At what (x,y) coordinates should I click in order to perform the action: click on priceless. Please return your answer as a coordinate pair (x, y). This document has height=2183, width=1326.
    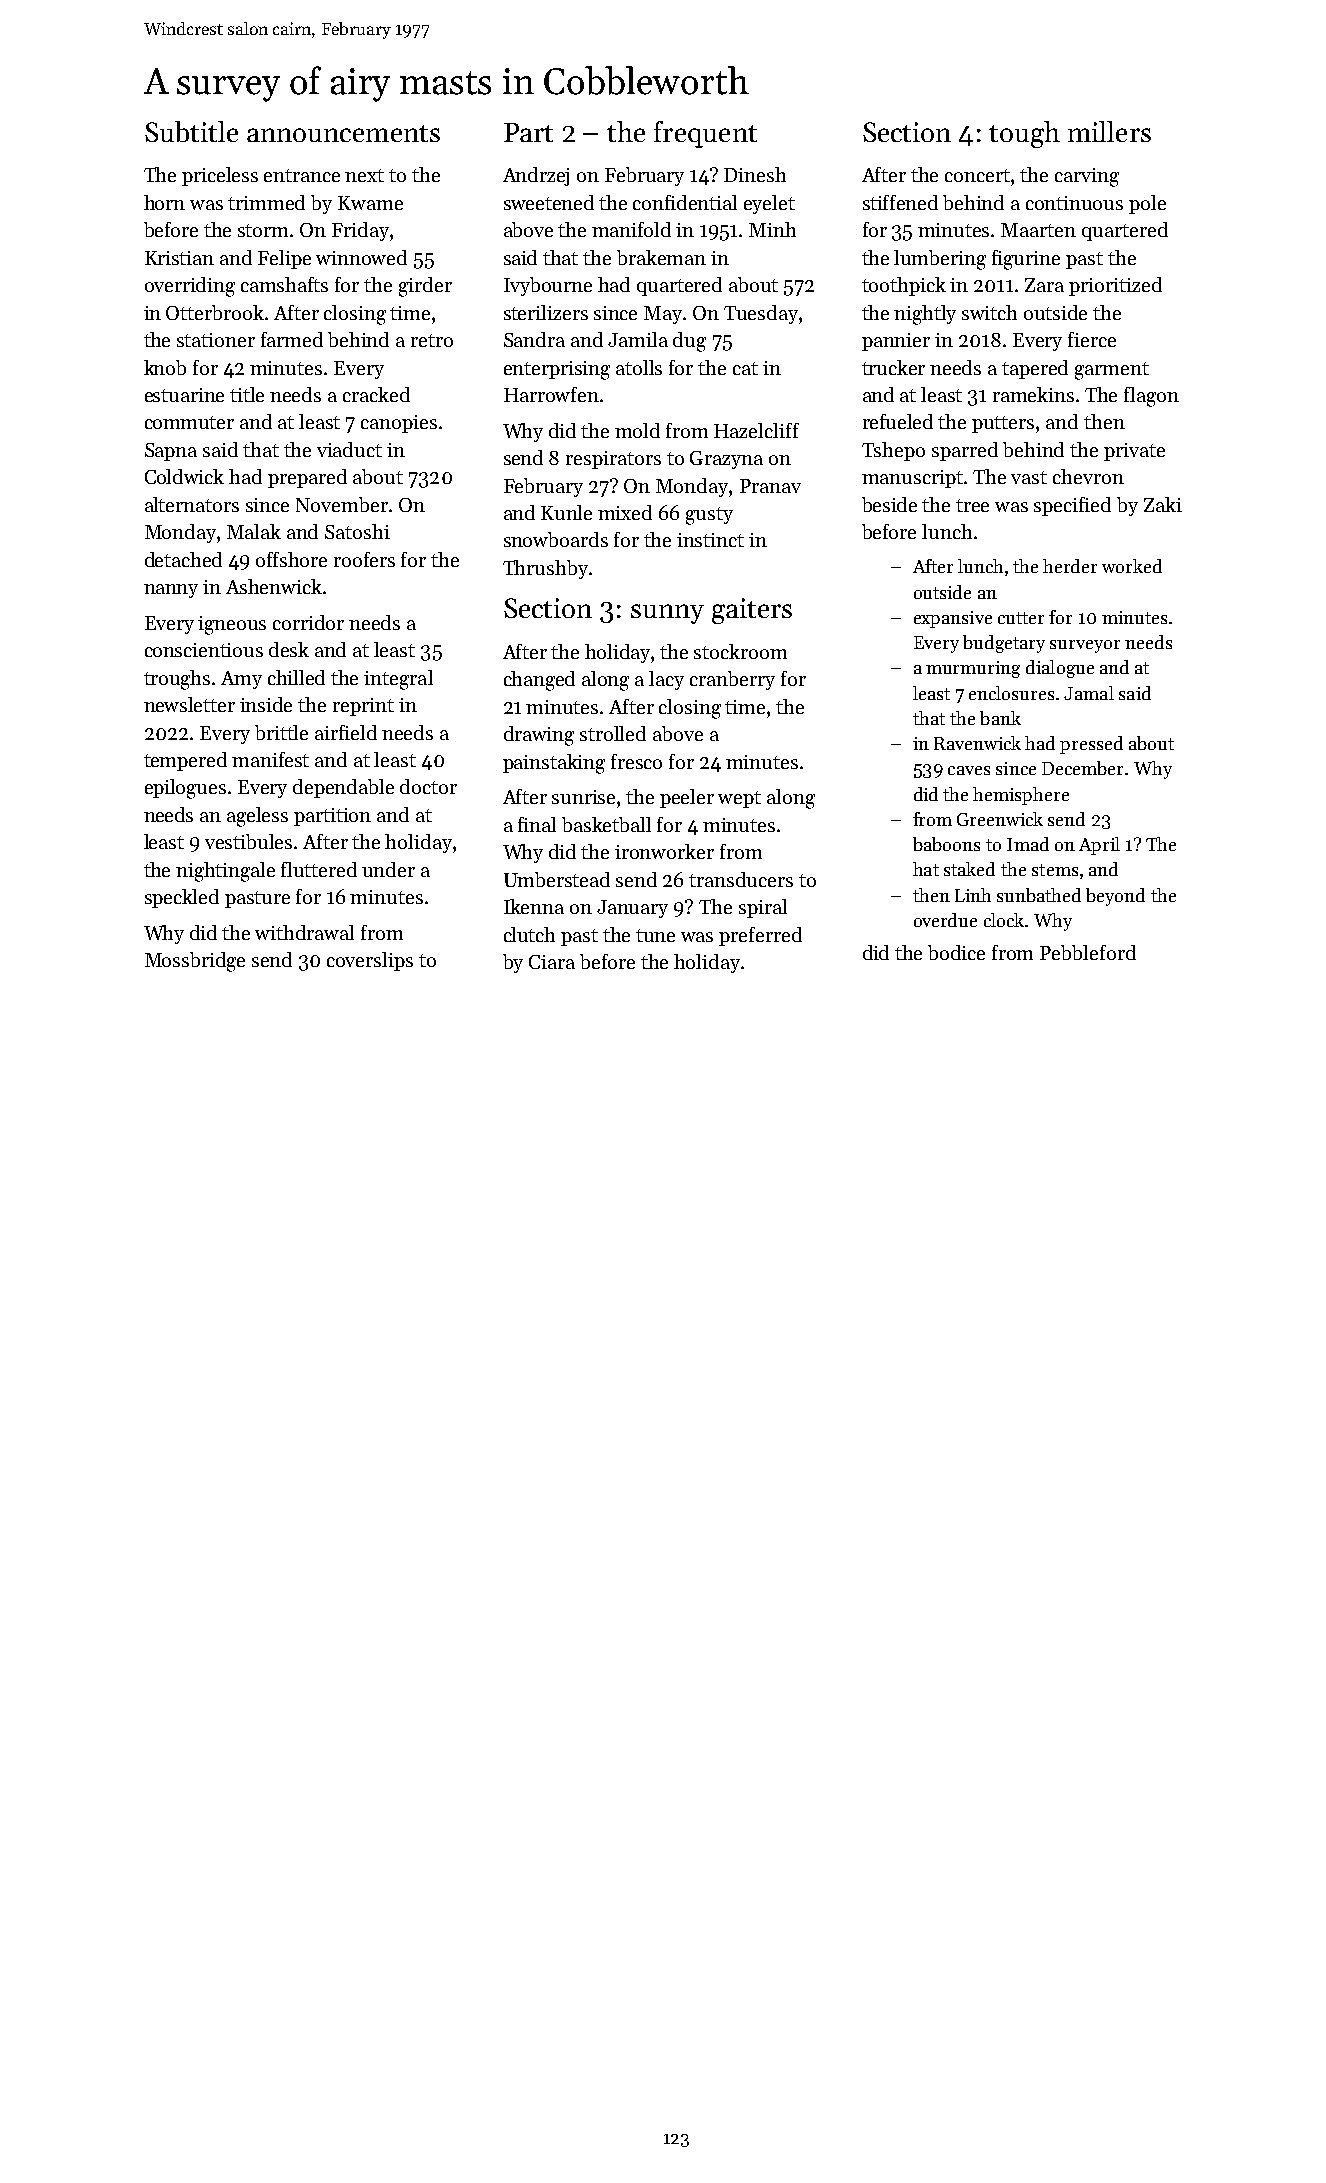
    Looking at the image, I should click on (220, 176).
